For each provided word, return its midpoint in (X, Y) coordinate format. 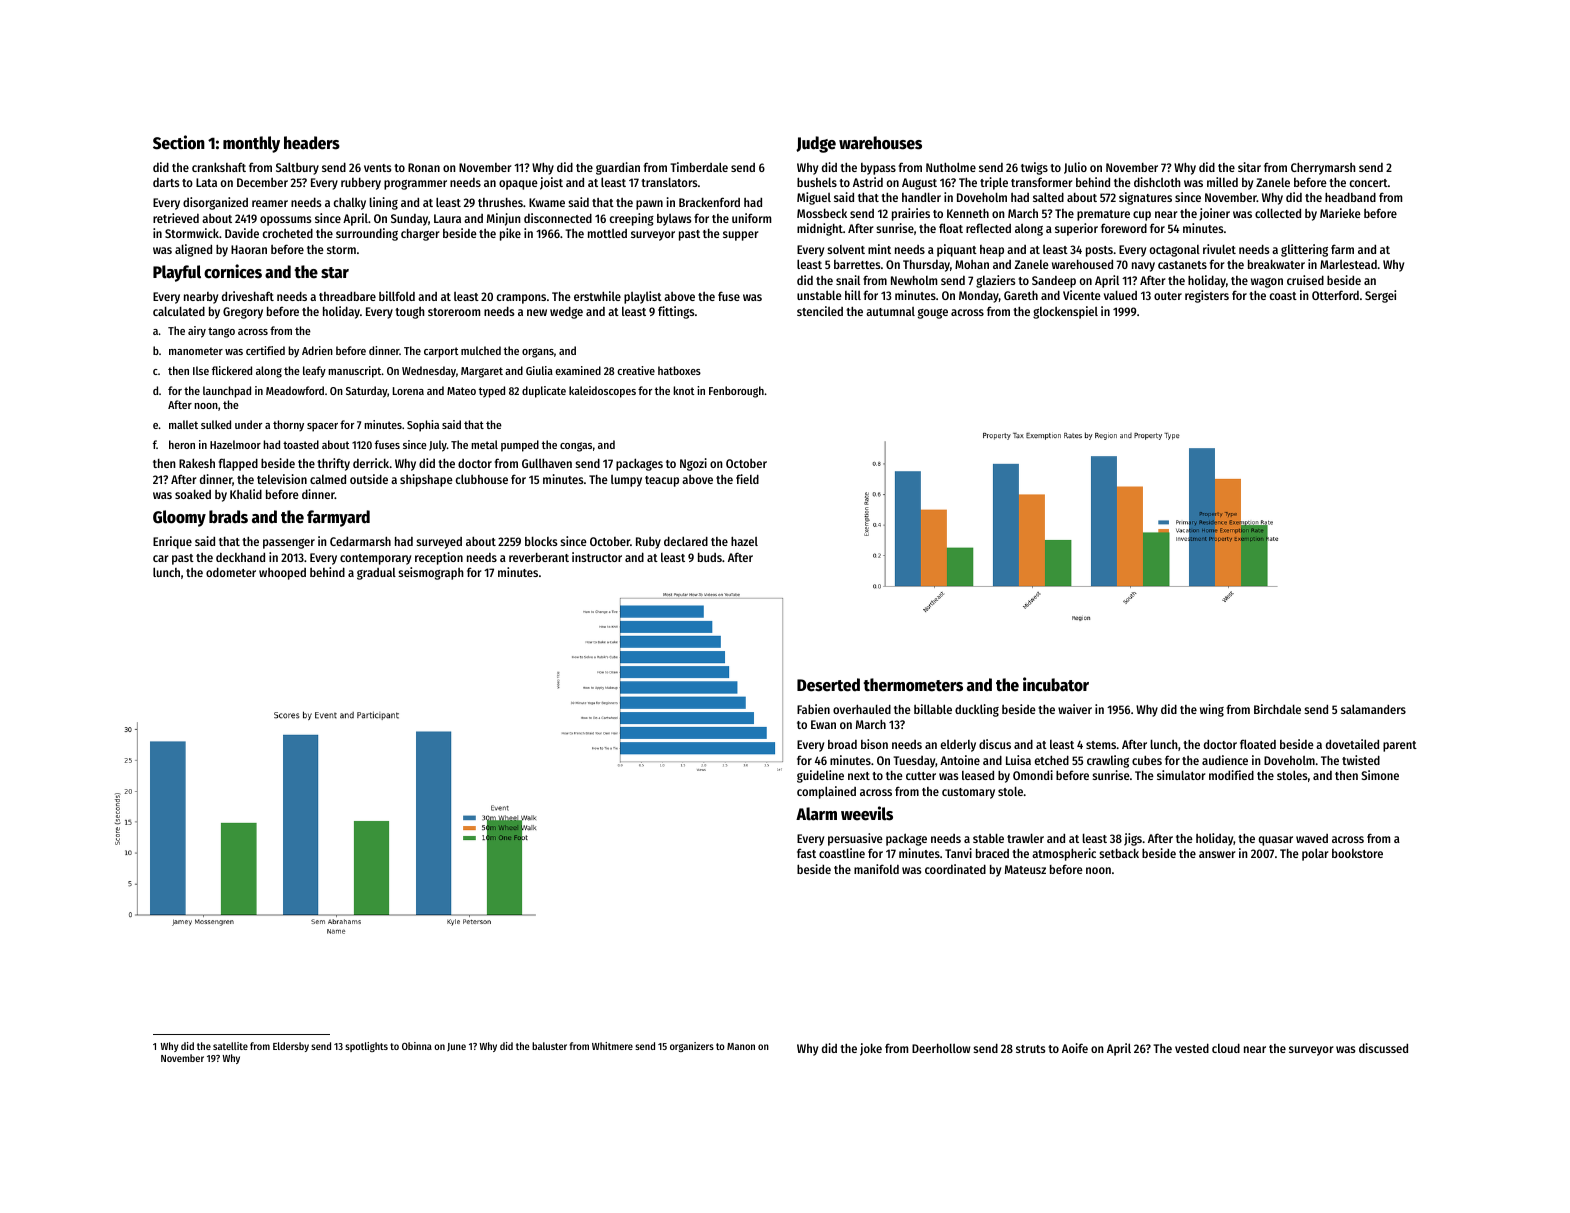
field (747, 479)
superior (1076, 229)
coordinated (955, 869)
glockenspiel (1065, 312)
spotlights (366, 1047)
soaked (193, 494)
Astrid (868, 182)
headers (312, 143)
